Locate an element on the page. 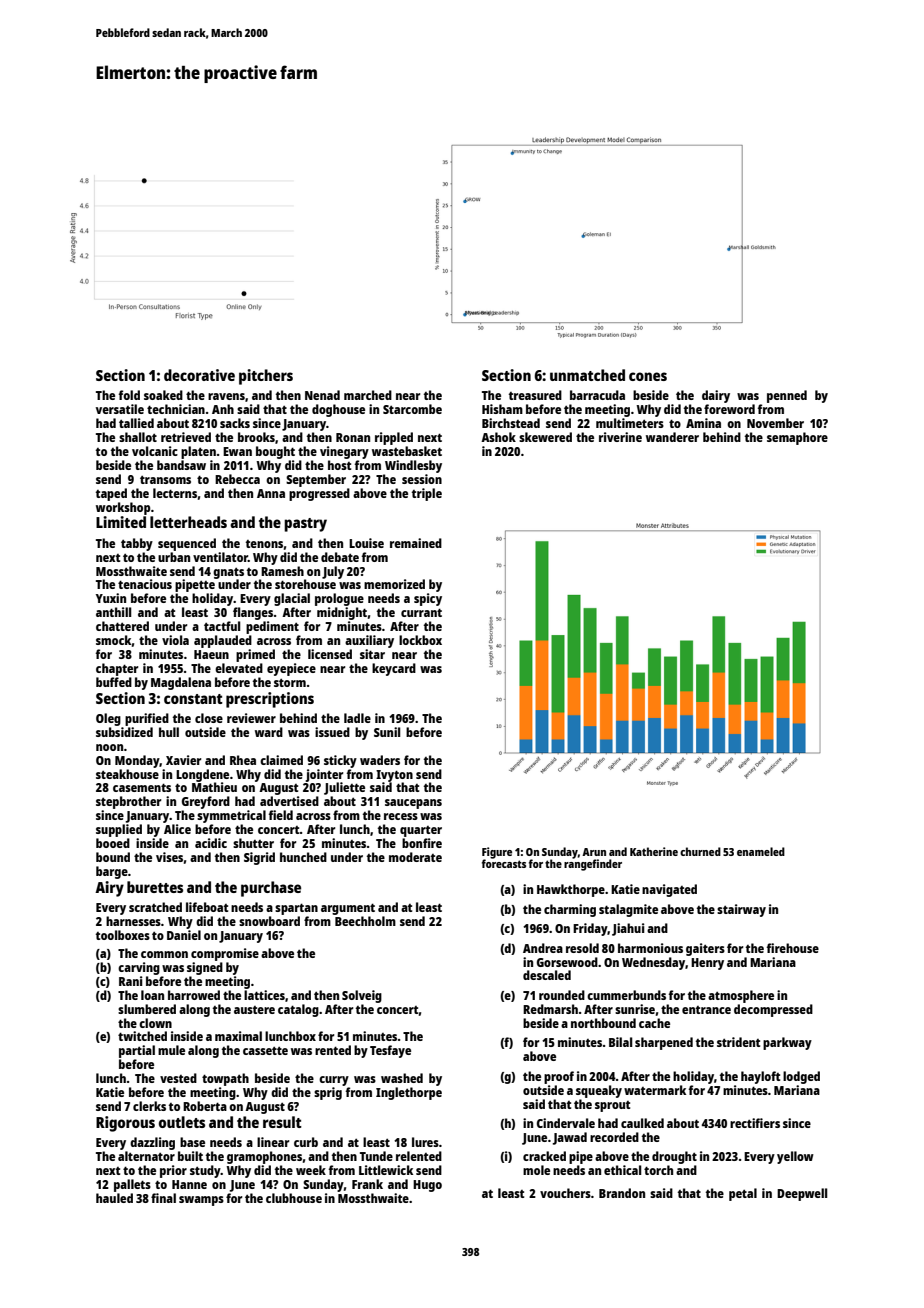  Nenad is located at coordinates (322, 395).
